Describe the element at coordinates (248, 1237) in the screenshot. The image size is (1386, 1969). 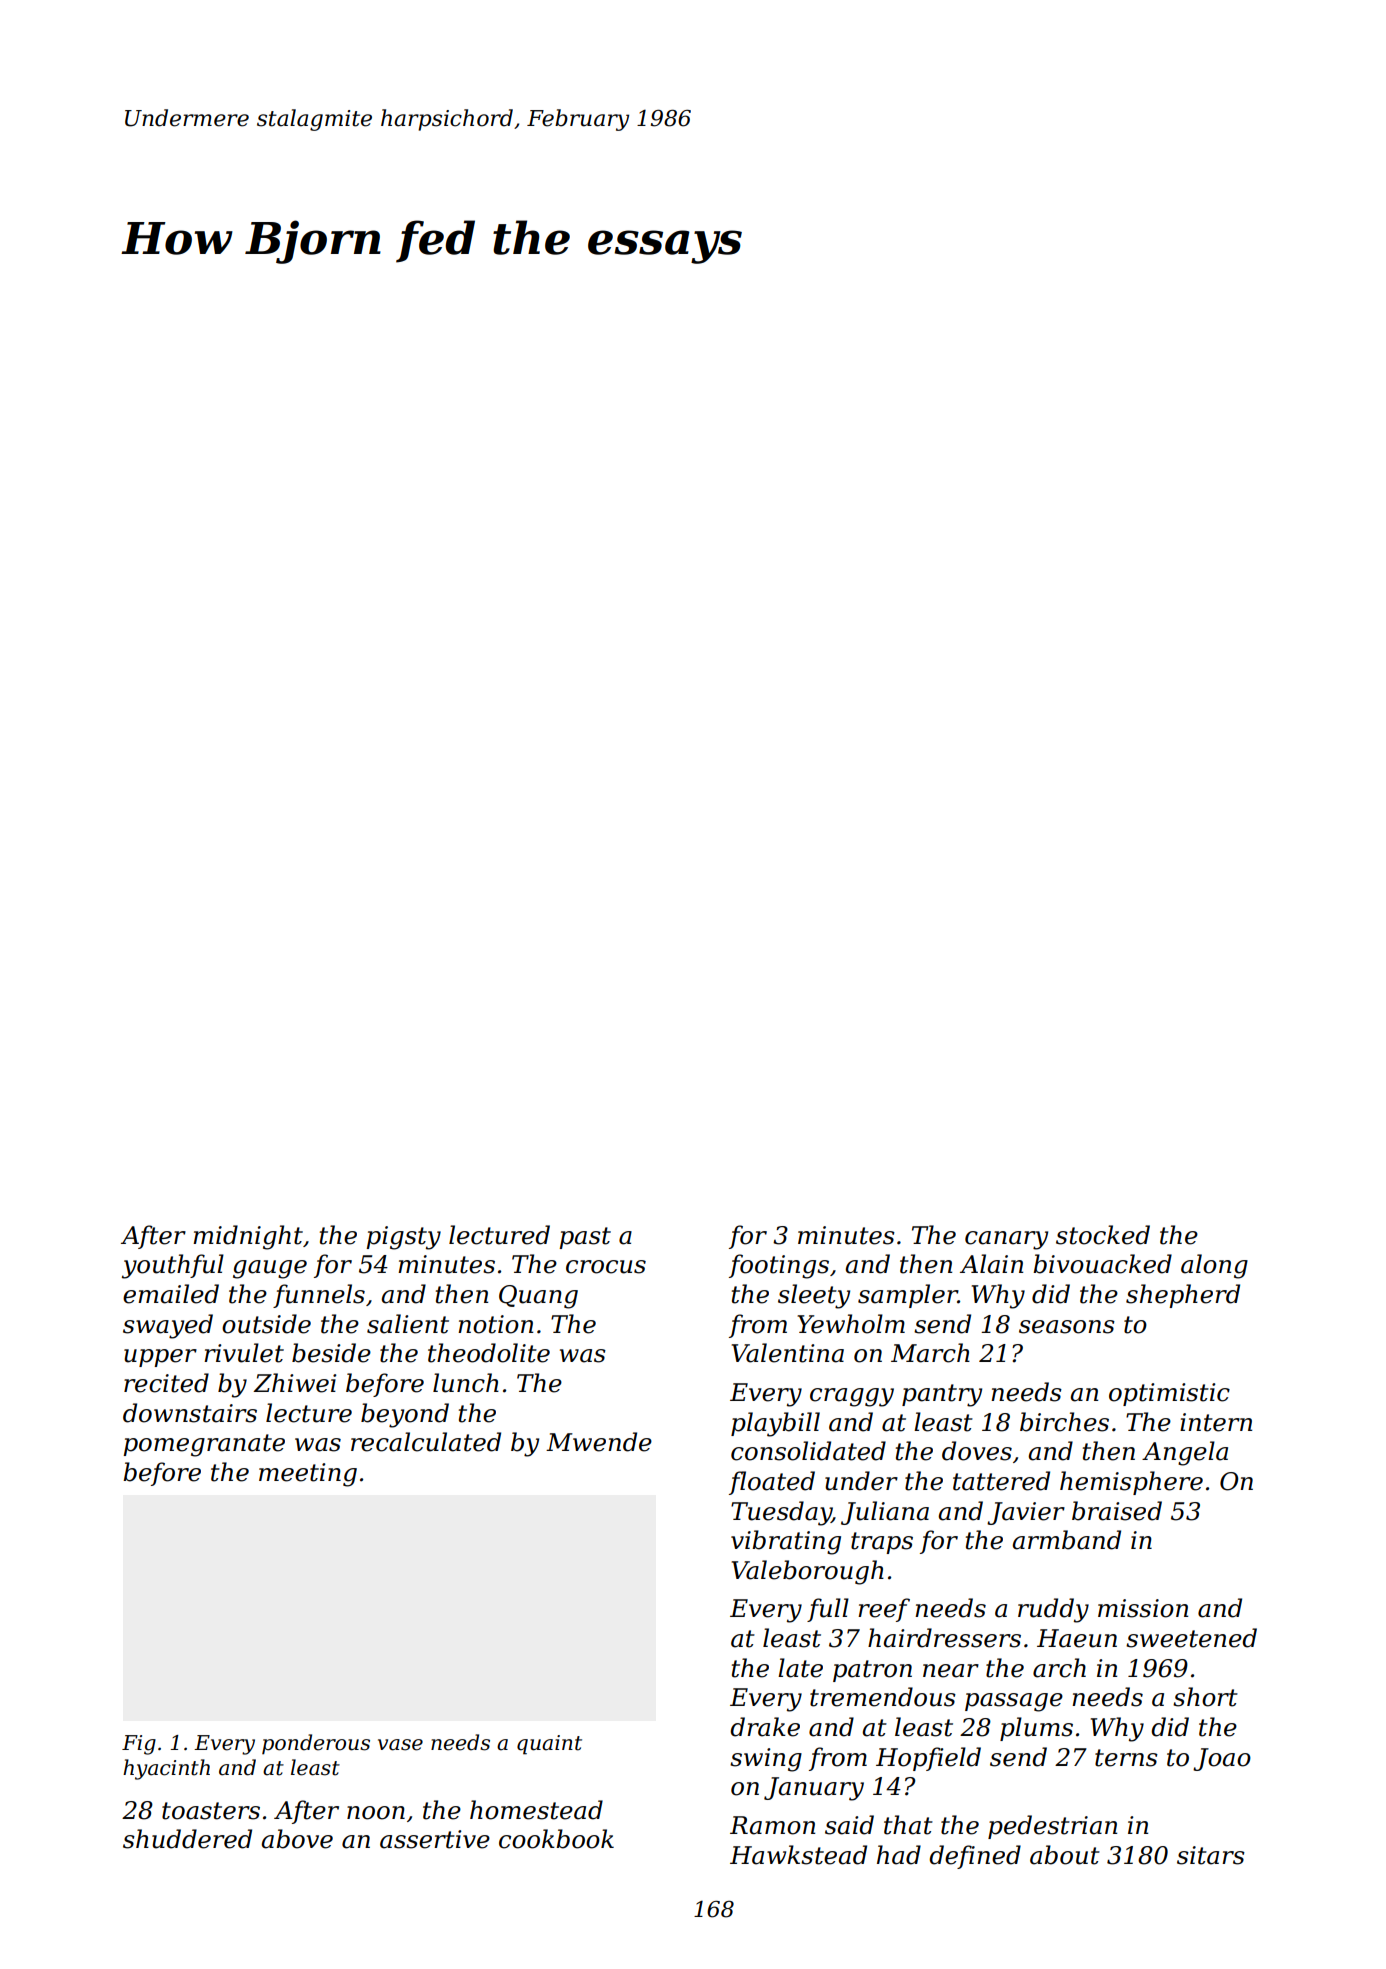
I see `midnight` at that location.
